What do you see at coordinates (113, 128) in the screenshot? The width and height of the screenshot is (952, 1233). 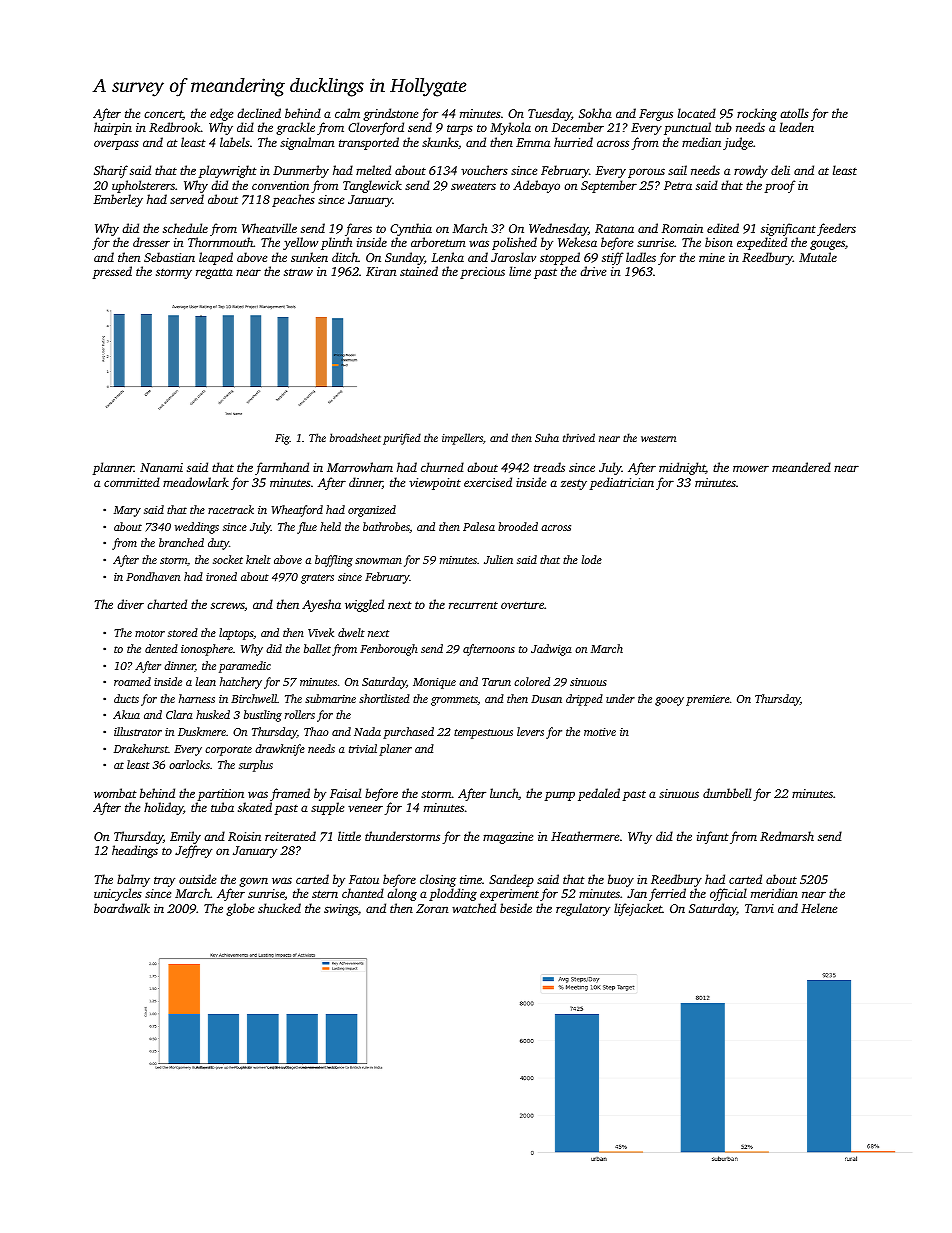 I see `hairpin` at bounding box center [113, 128].
